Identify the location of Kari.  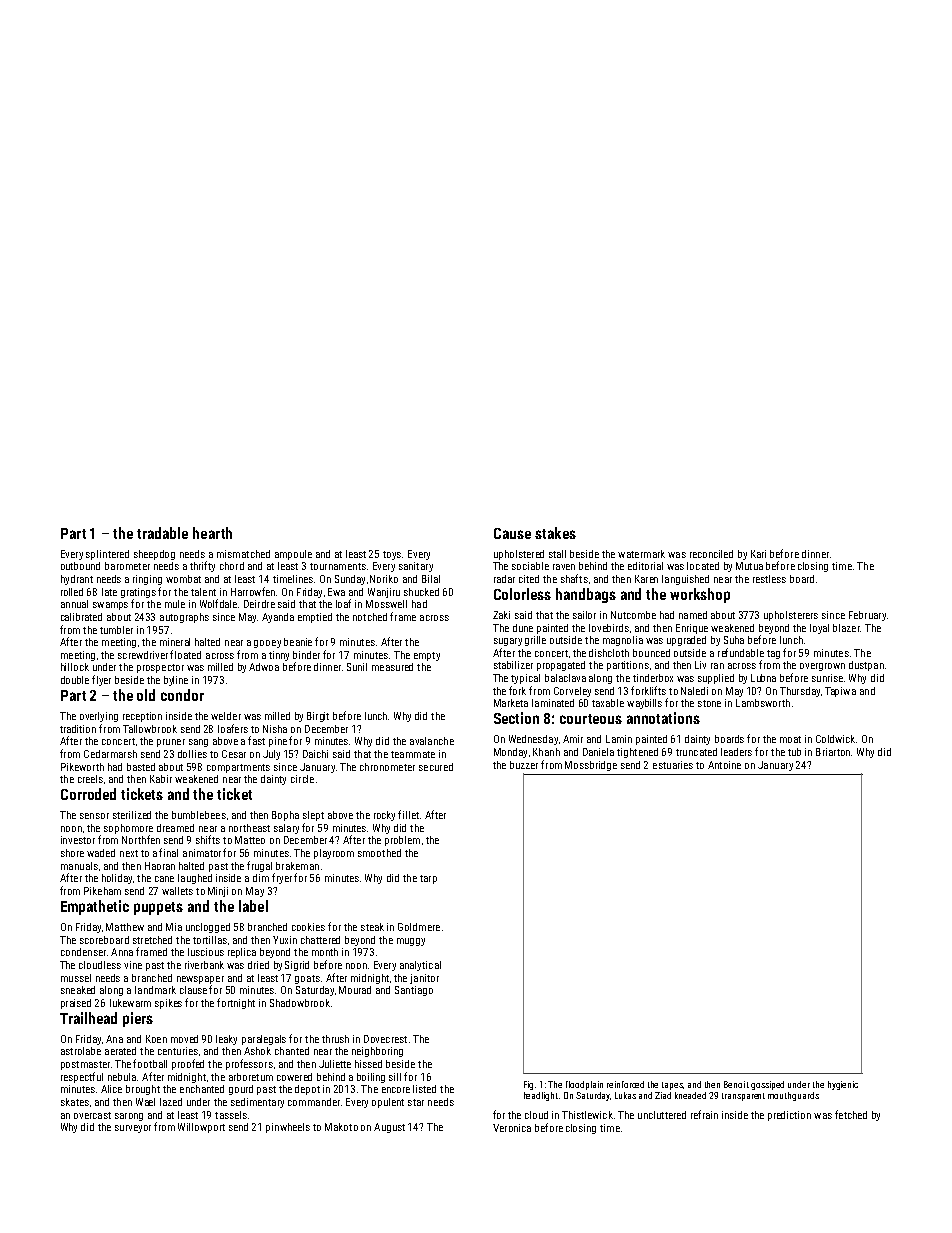
(758, 554).
